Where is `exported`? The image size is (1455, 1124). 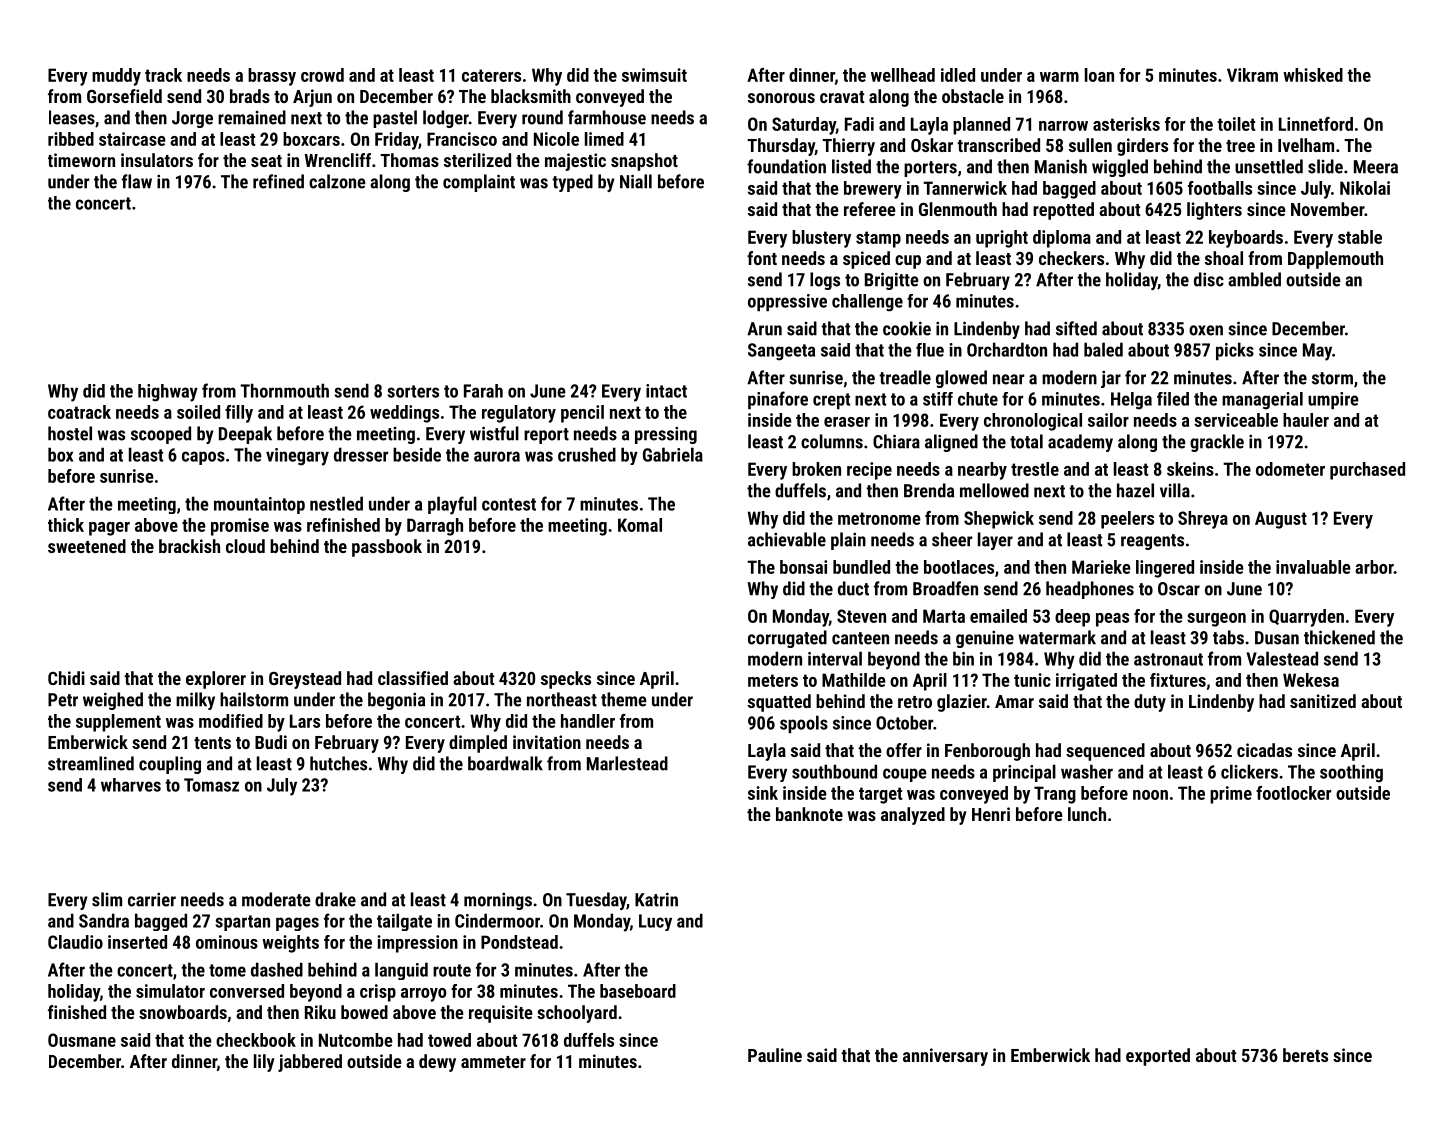 exported is located at coordinates (1158, 1057).
